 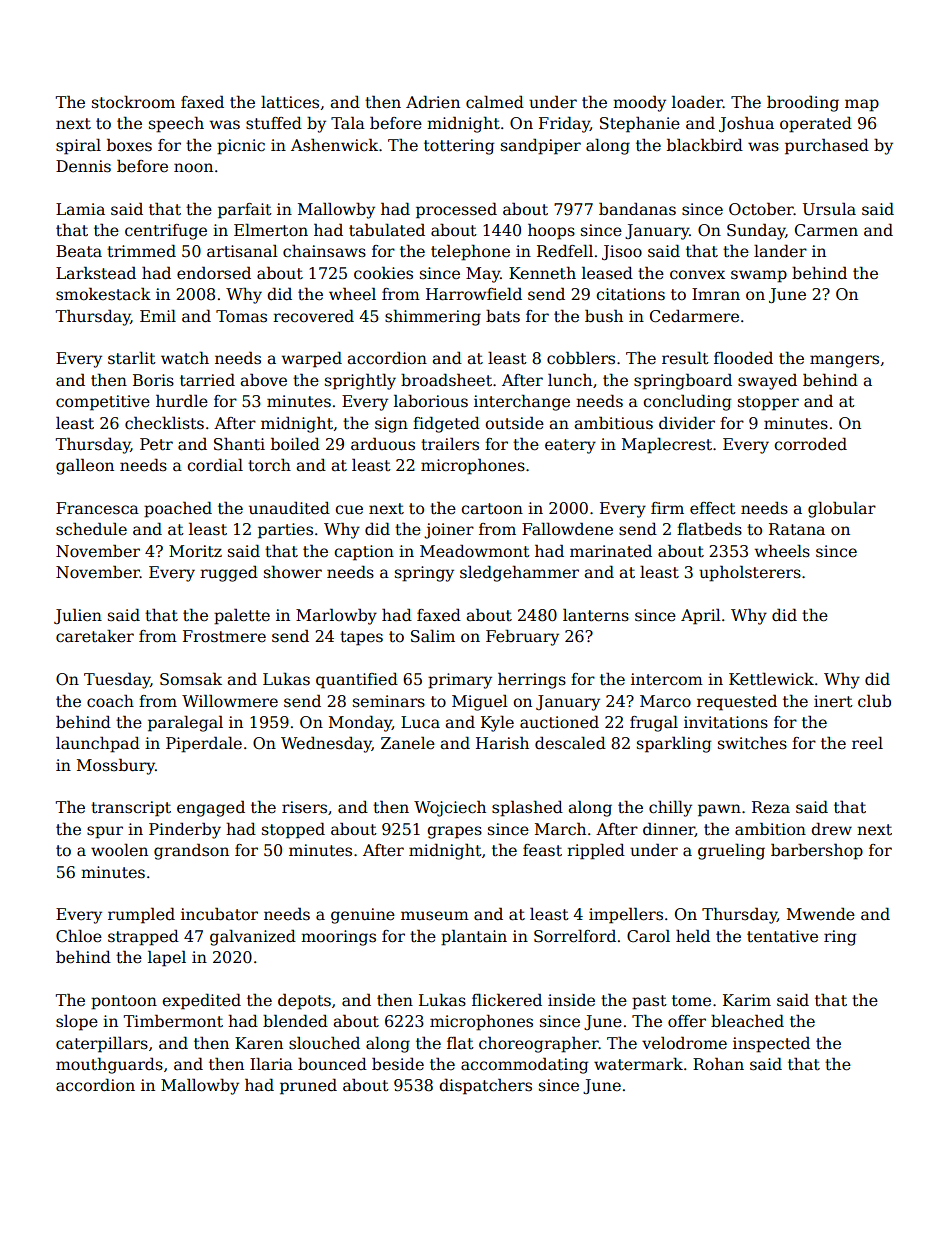 I want to click on Fallowdene, so click(x=567, y=529).
